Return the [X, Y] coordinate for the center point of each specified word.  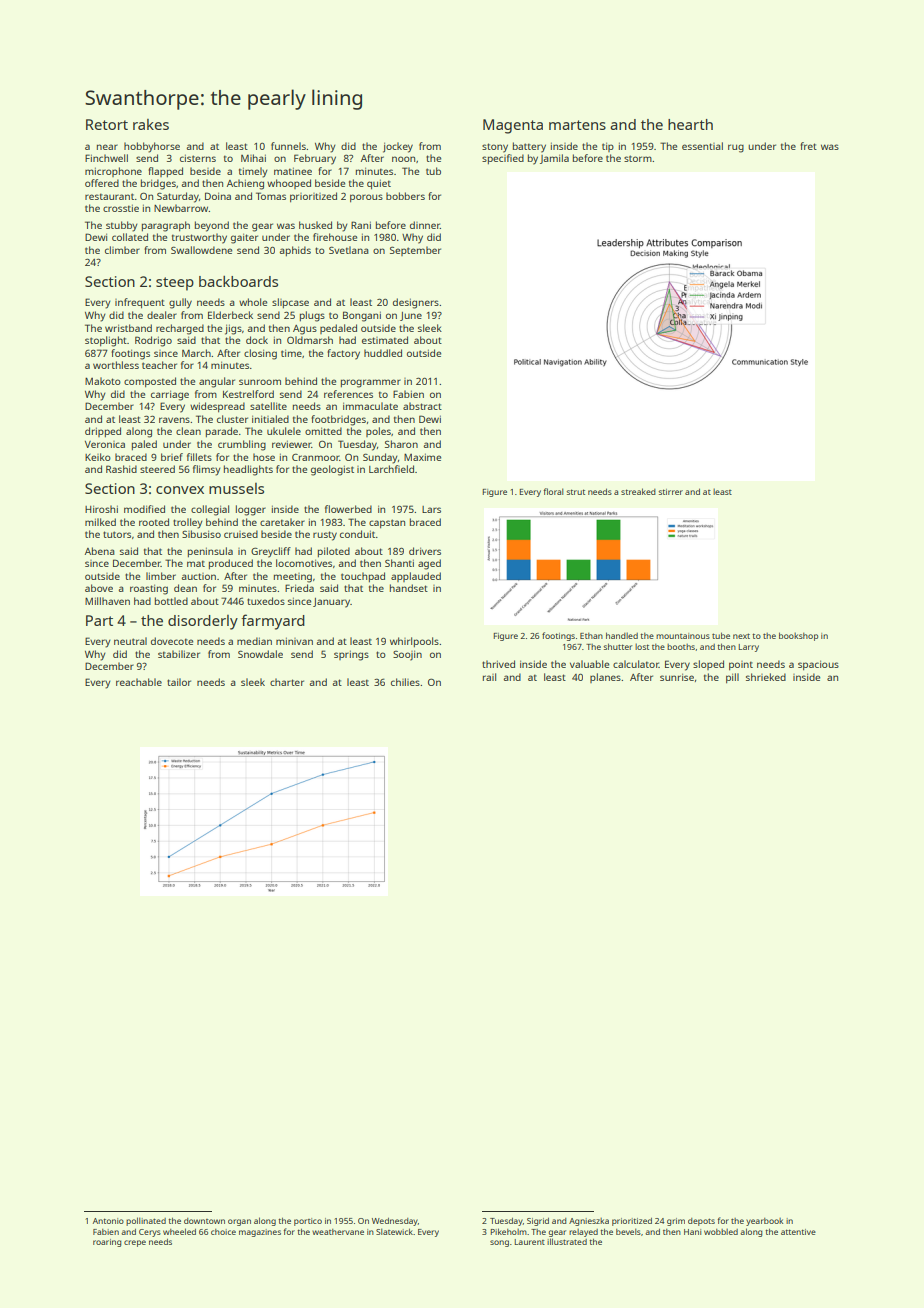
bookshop [798, 636]
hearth [690, 124]
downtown [204, 1221]
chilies [405, 682]
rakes [151, 124]
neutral [130, 641]
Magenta [513, 126]
